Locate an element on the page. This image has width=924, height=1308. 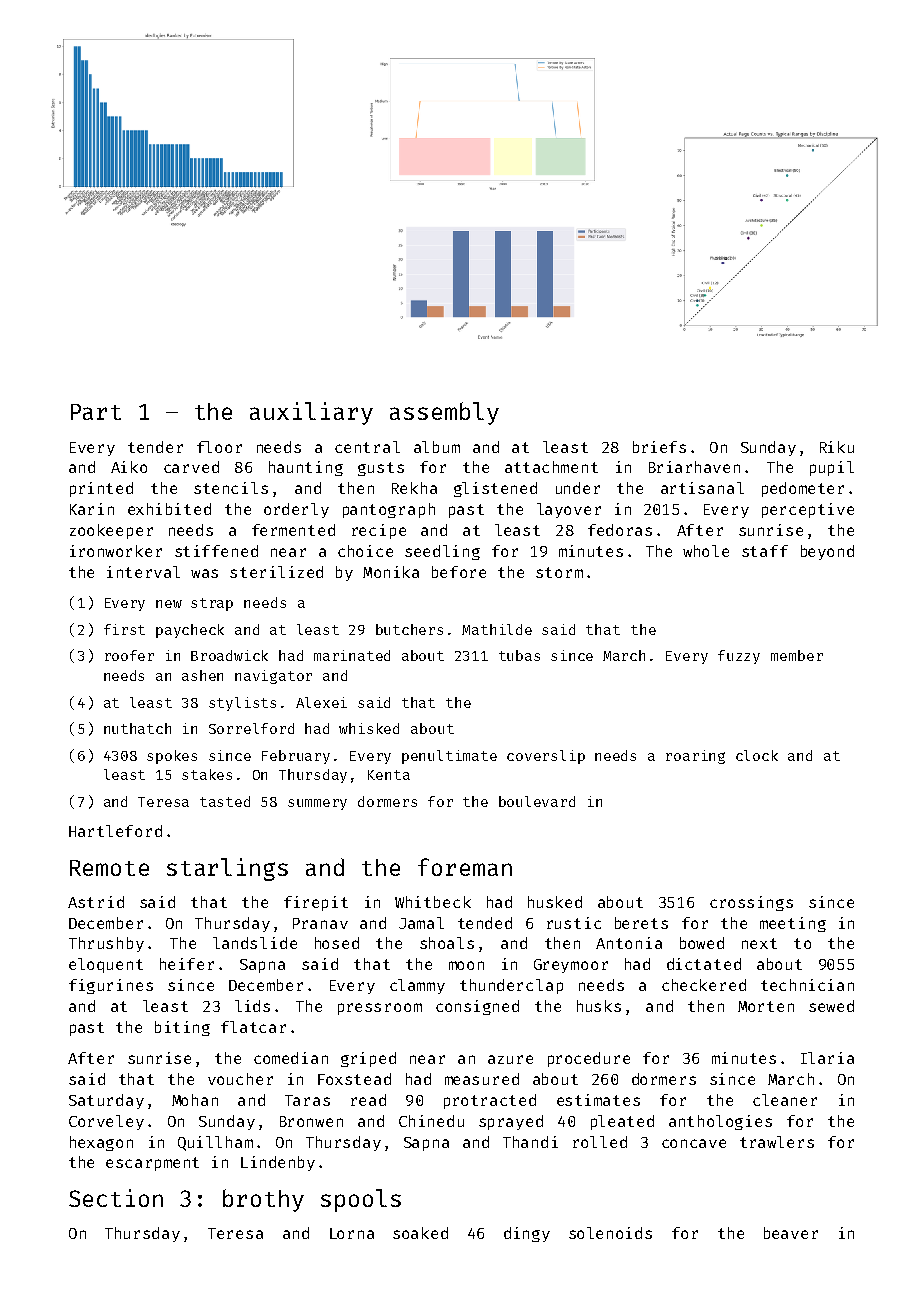
whole is located at coordinates (706, 551).
